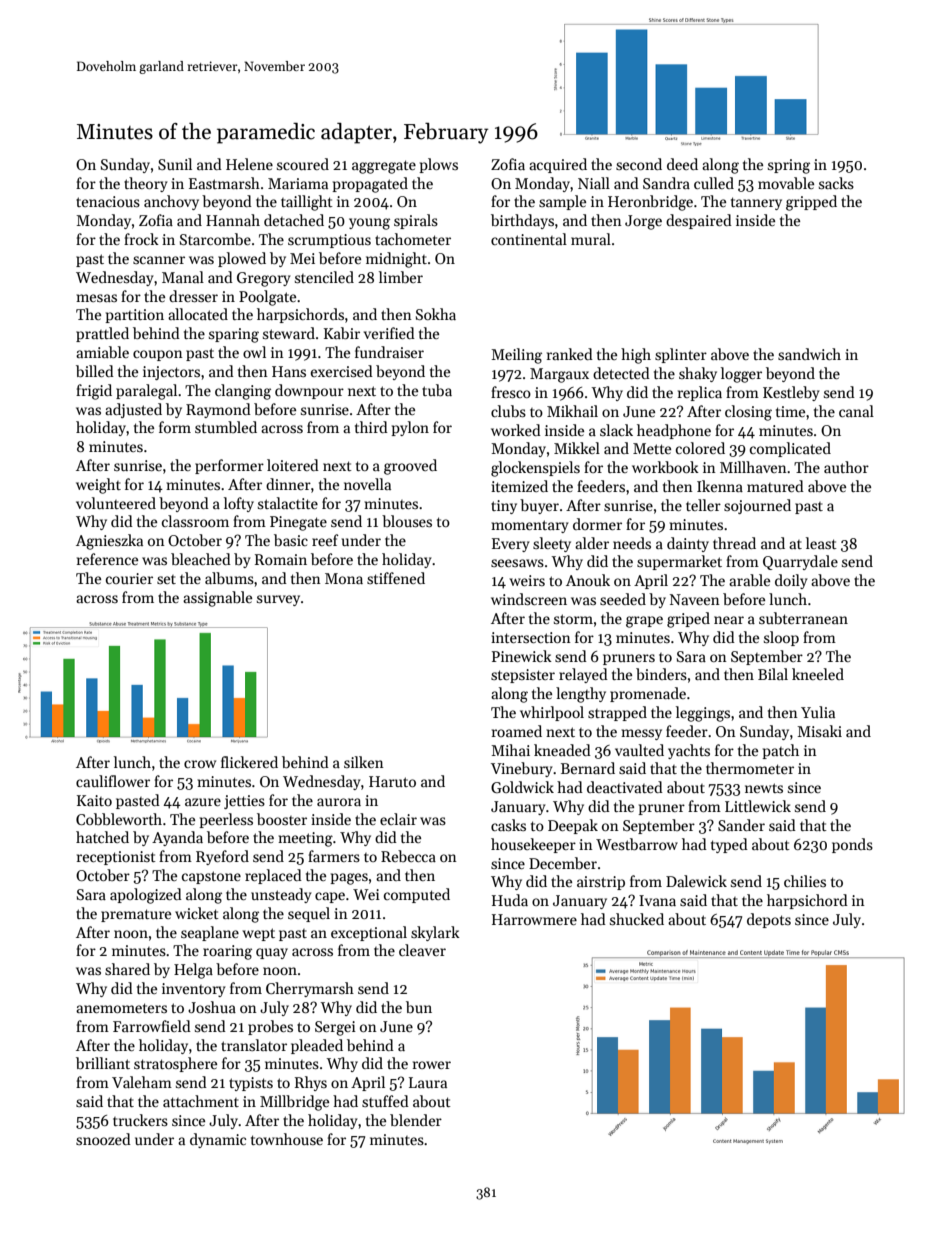 The image size is (952, 1233). What do you see at coordinates (516, 356) in the screenshot?
I see `Meiling` at bounding box center [516, 356].
